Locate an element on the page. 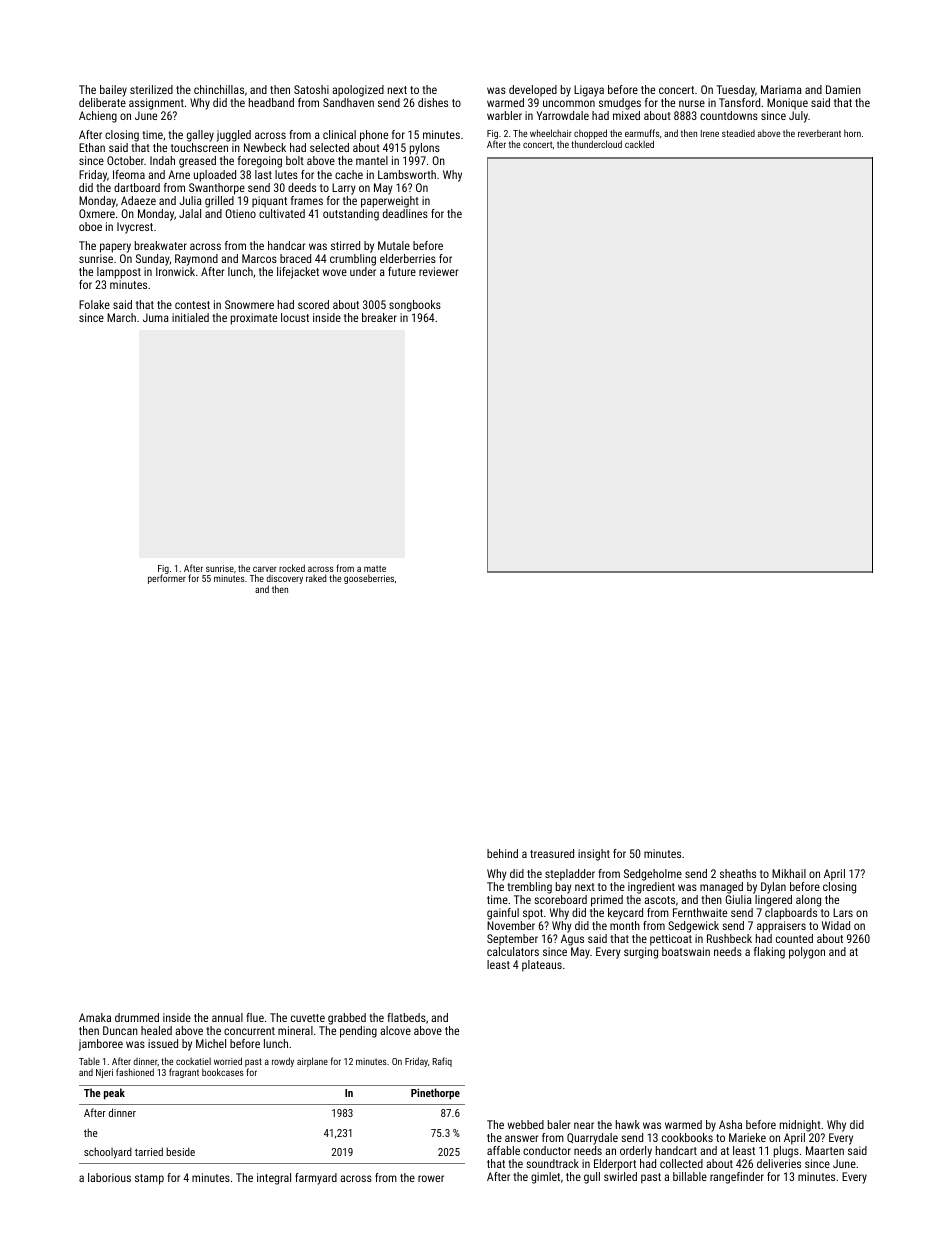 This image has height=1233, width=952. performer is located at coordinates (167, 579).
